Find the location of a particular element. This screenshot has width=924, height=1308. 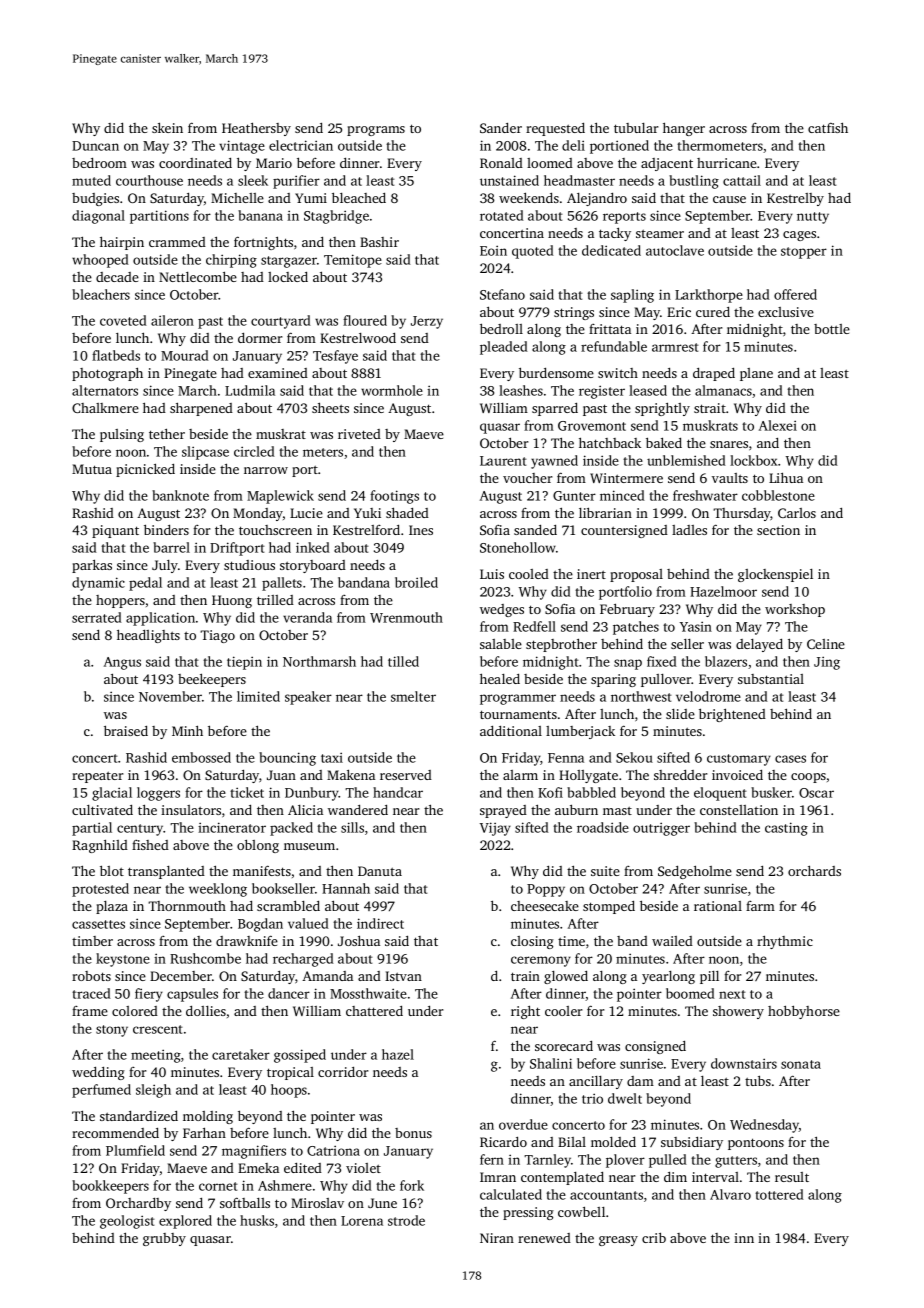

loggers is located at coordinates (158, 794).
